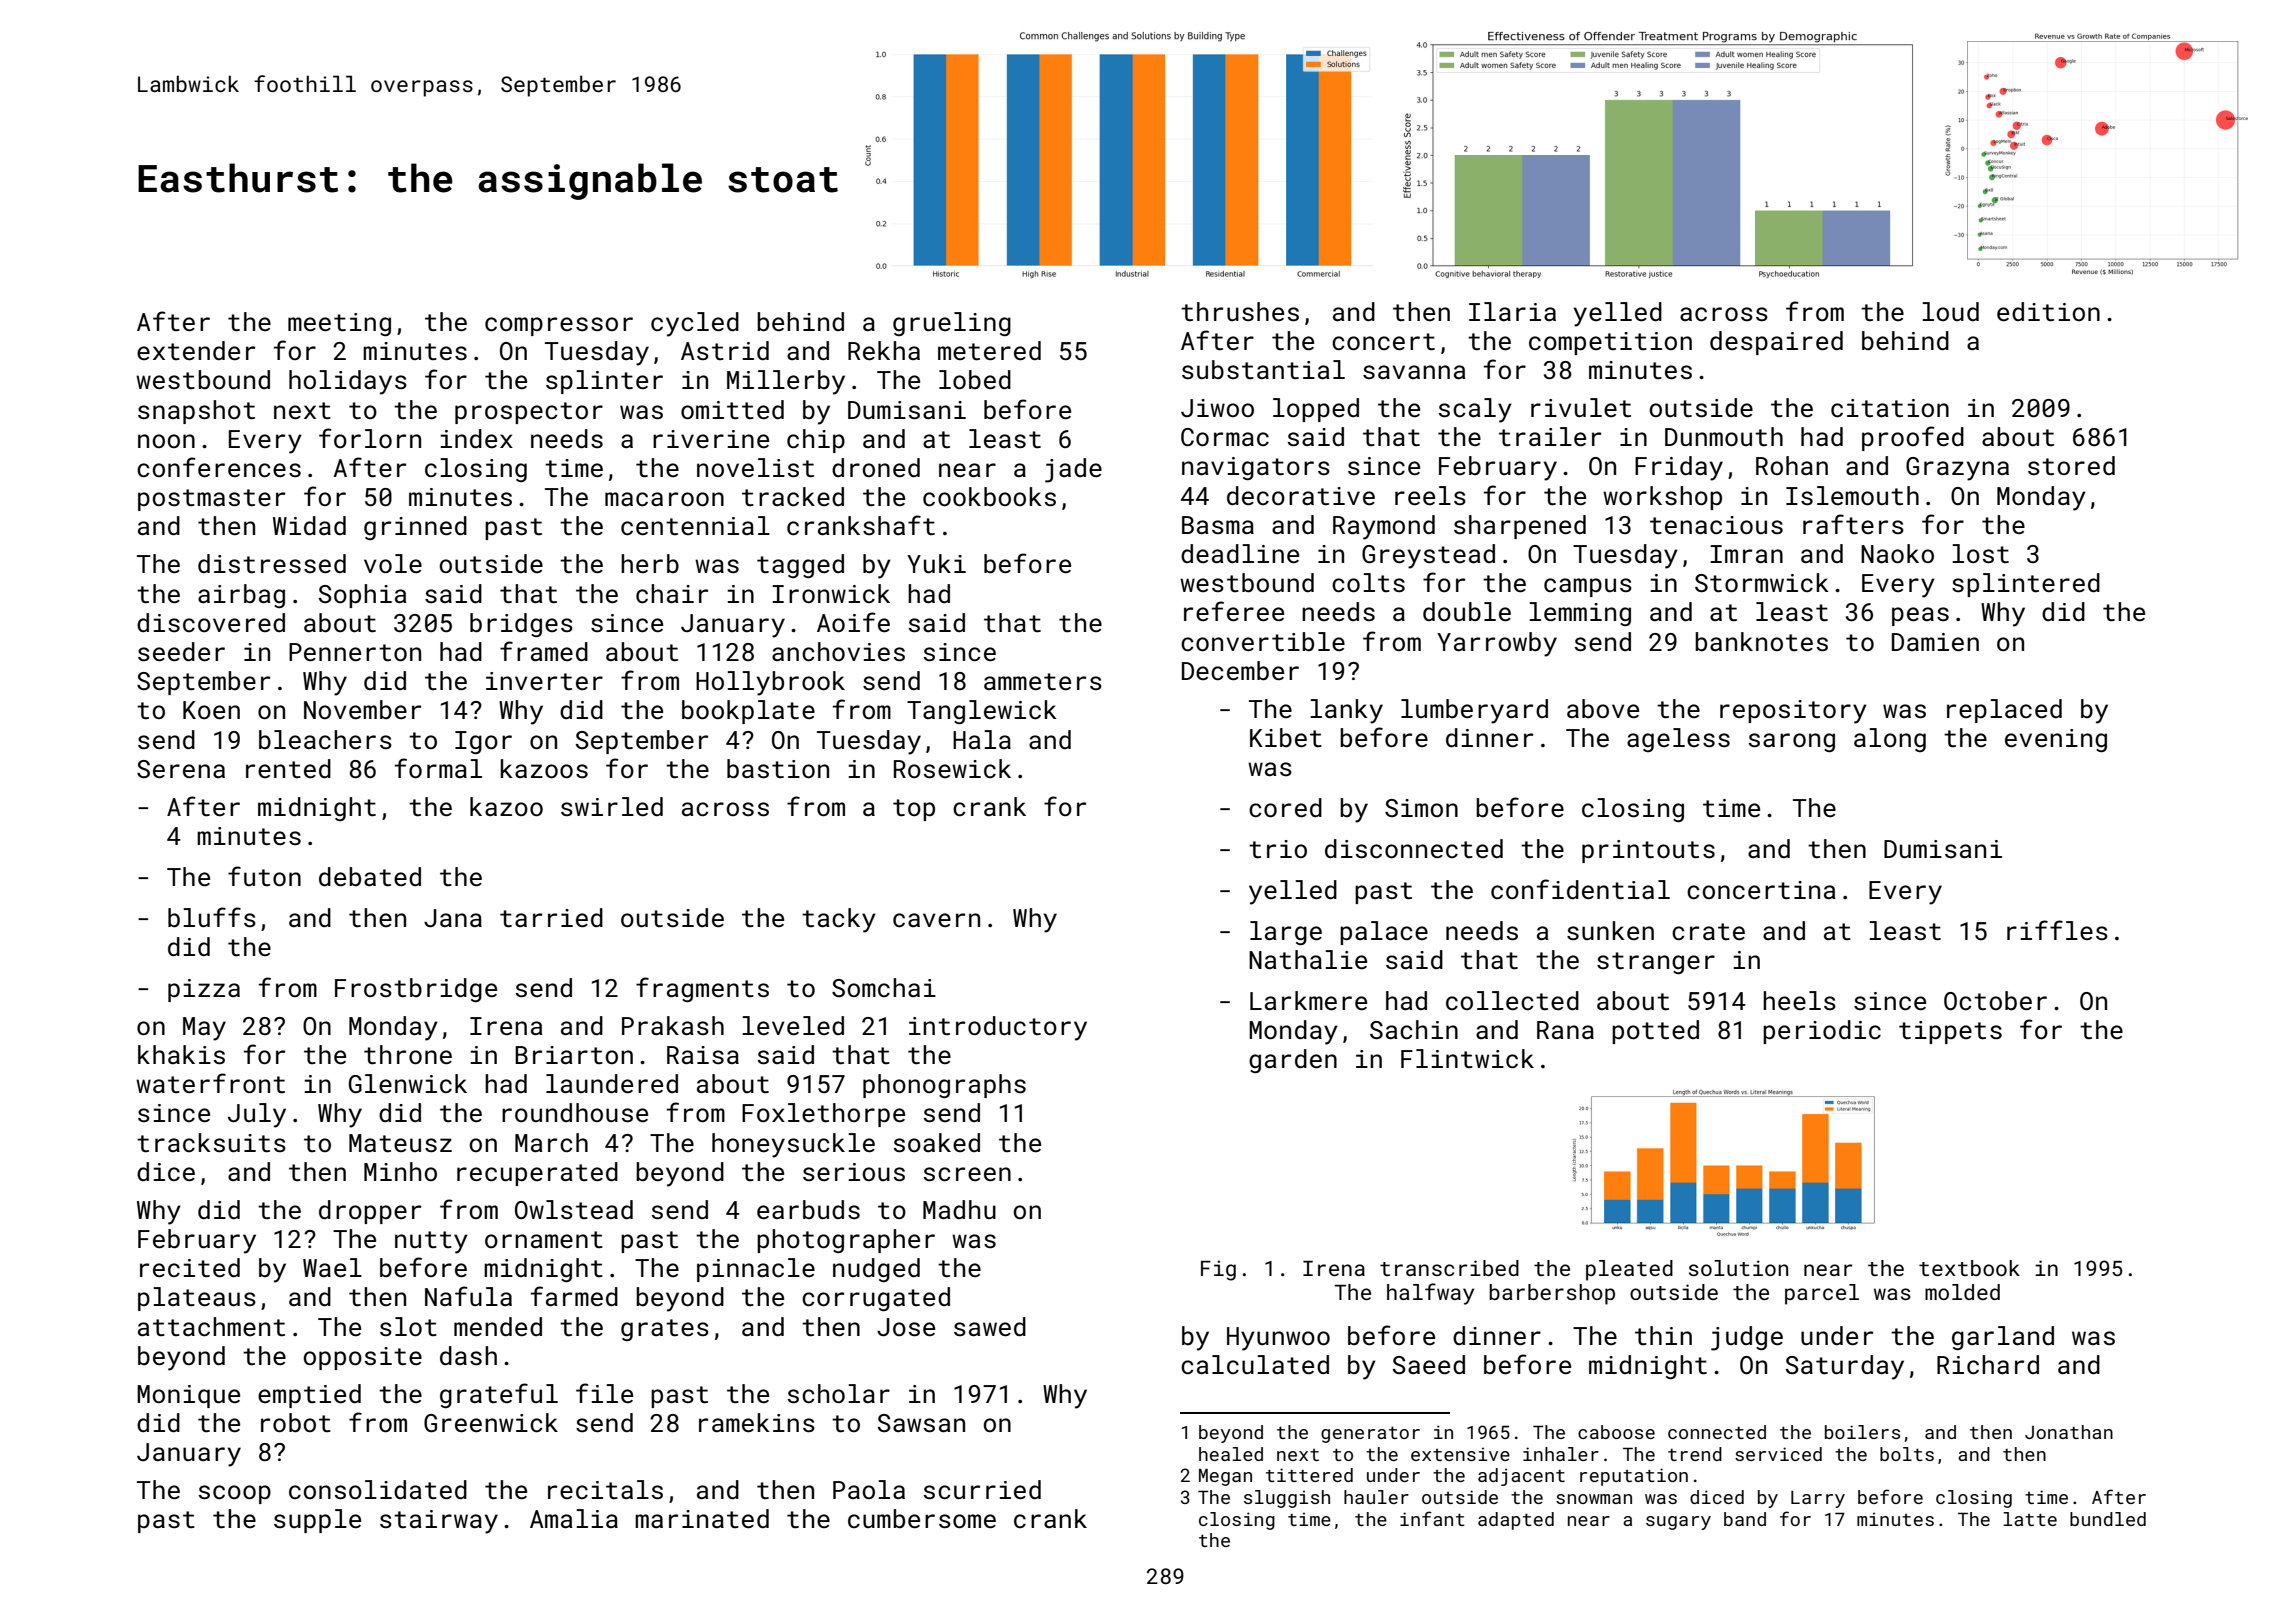  I want to click on along, so click(1890, 740).
